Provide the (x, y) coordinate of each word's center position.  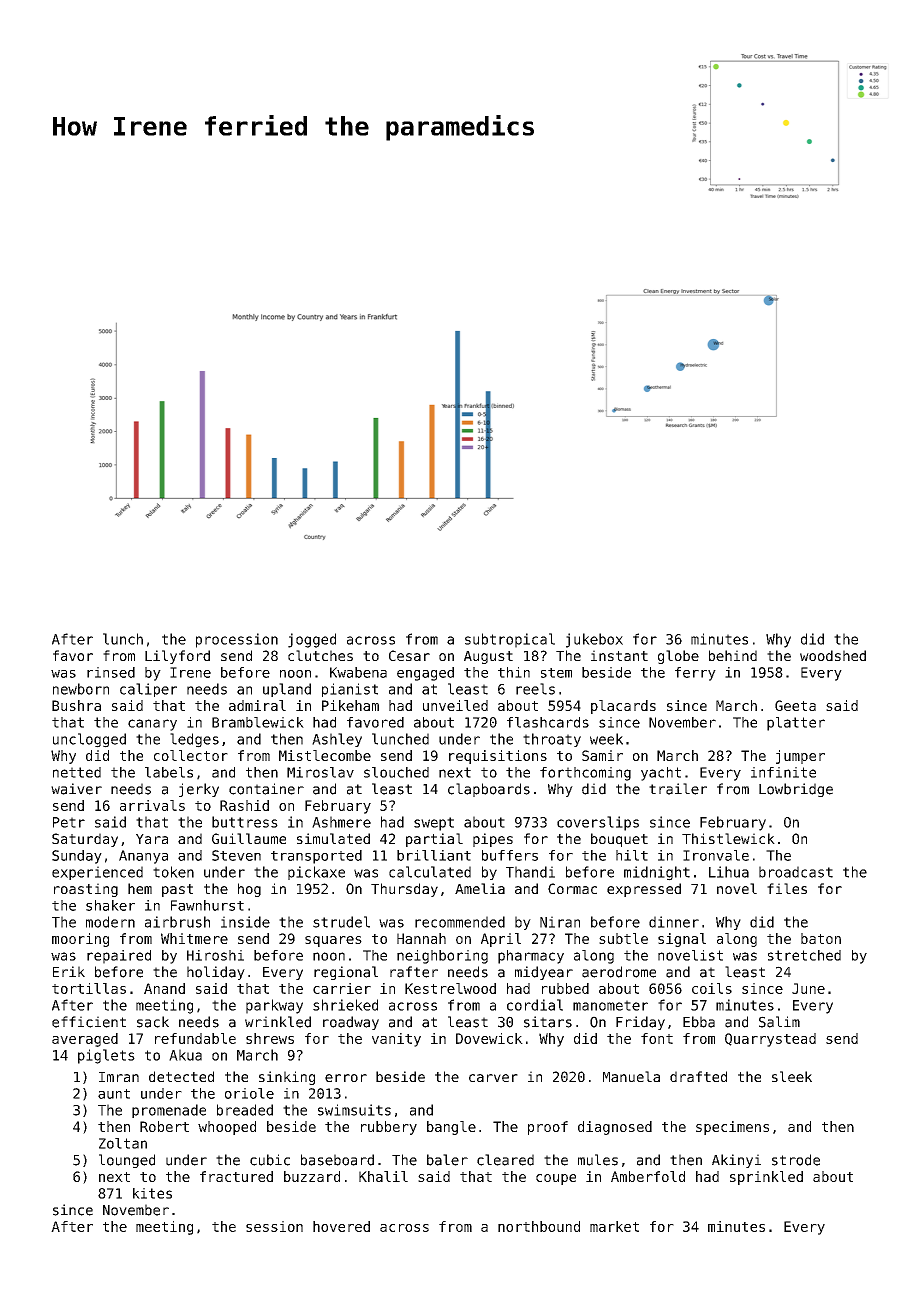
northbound (539, 1226)
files (787, 888)
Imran (119, 1077)
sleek (792, 1076)
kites (152, 1193)
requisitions (498, 757)
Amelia (480, 888)
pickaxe (316, 873)
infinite (783, 772)
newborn (81, 689)
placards (623, 707)
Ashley (337, 740)
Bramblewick (258, 722)
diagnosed (615, 1128)
